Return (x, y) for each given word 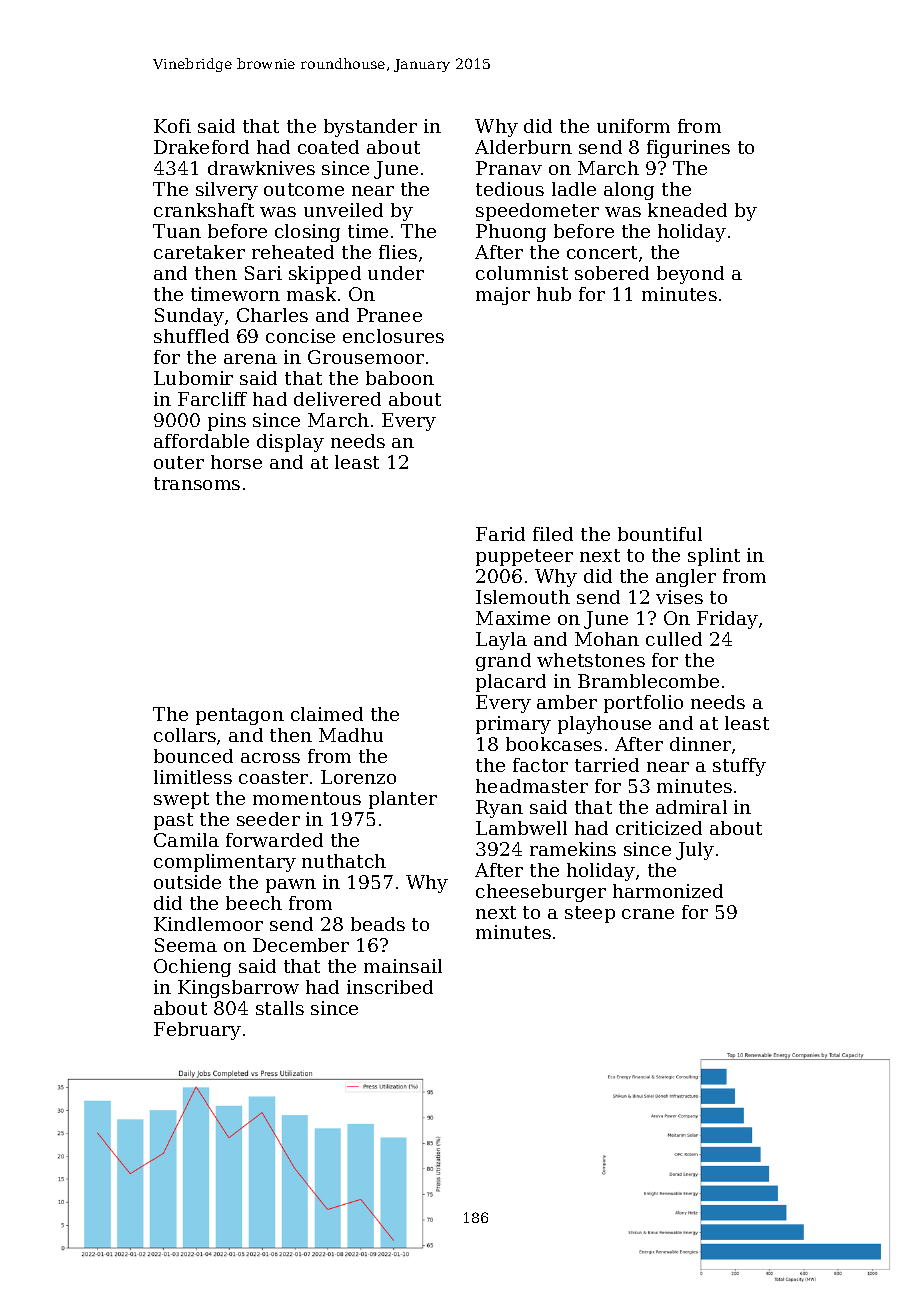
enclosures (393, 336)
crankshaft (204, 210)
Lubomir (193, 378)
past (173, 821)
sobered (612, 273)
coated (328, 147)
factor (540, 765)
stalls (280, 1008)
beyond (690, 275)
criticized (659, 828)
